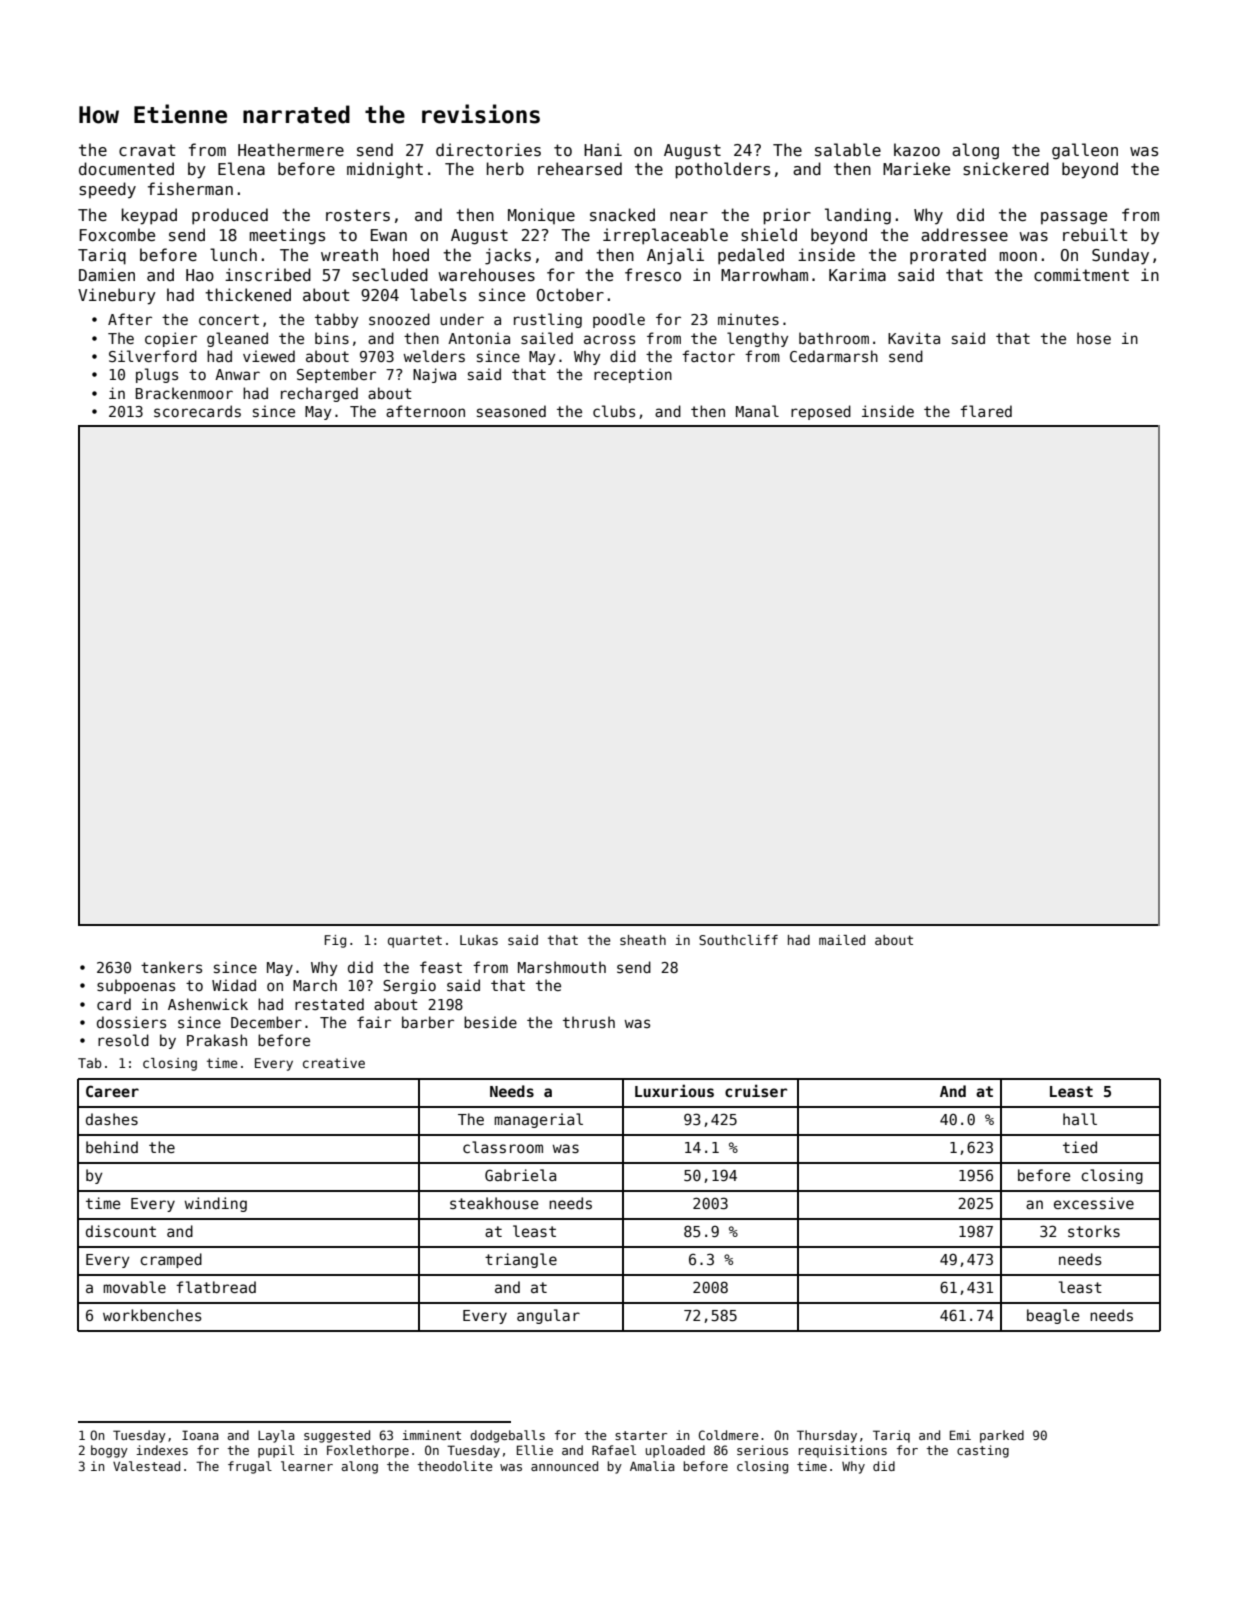 The image size is (1238, 1602). I want to click on Heathermere, so click(291, 149).
